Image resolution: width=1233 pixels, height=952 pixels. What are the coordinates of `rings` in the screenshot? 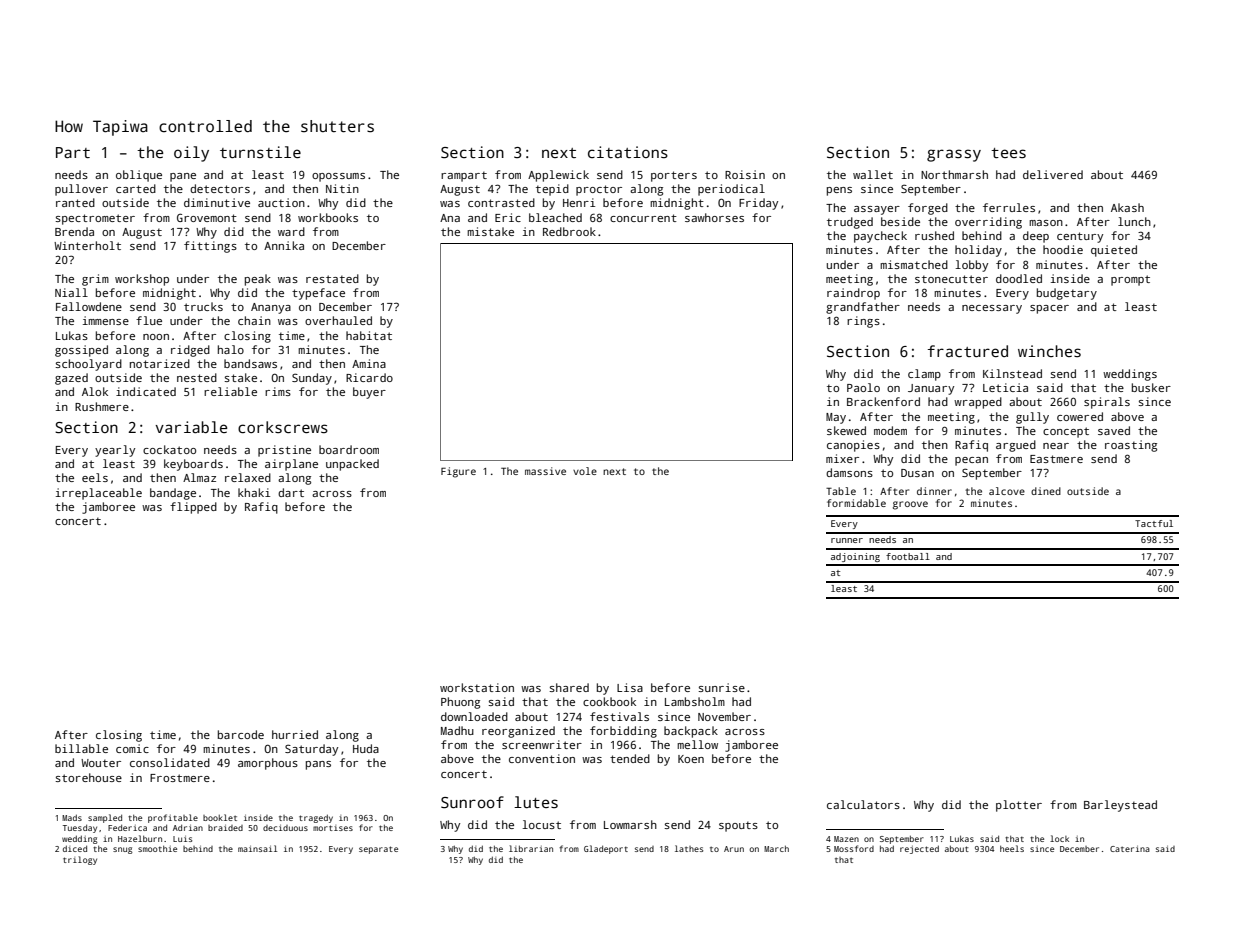 It's located at (863, 322).
